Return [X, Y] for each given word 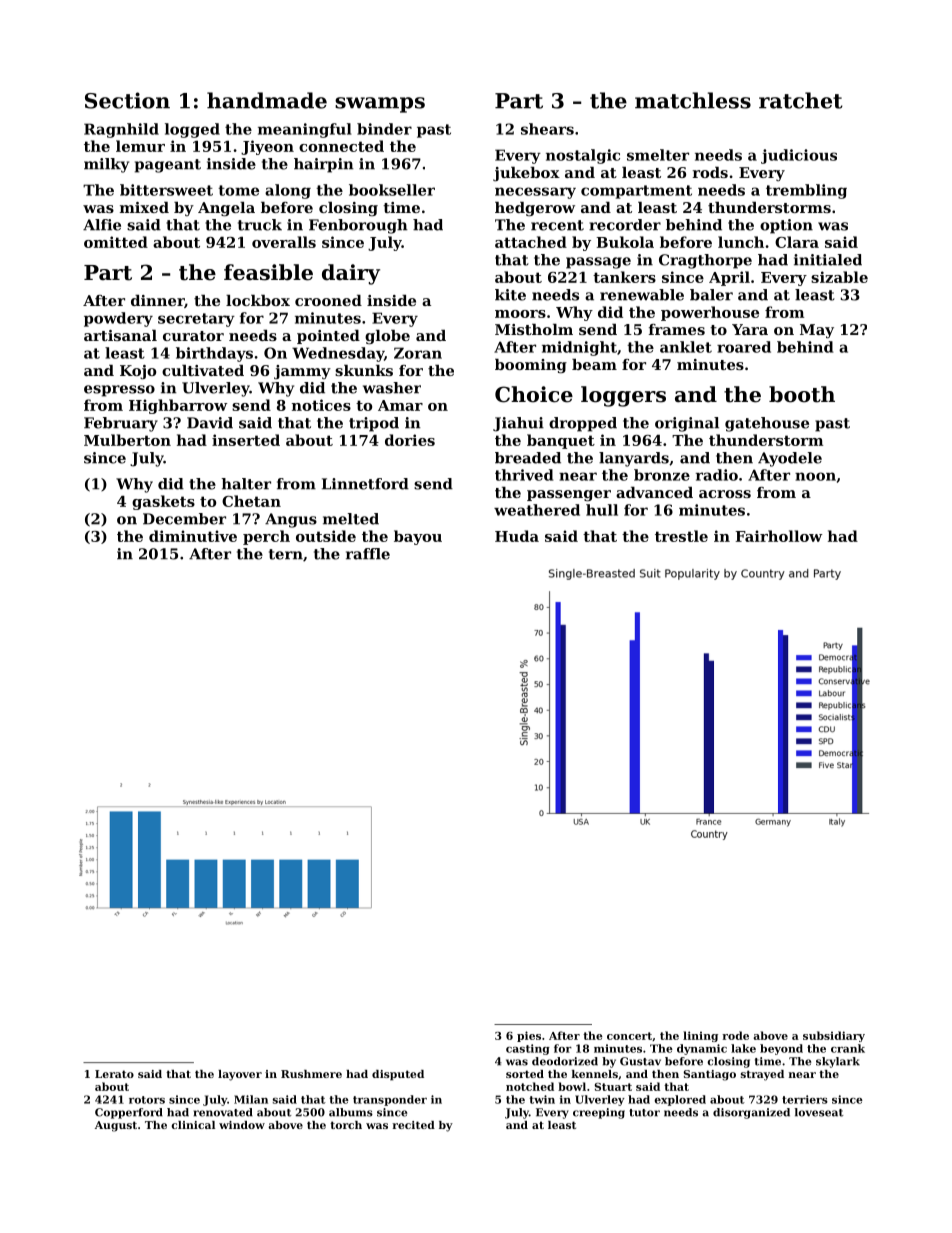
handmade [267, 100]
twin [542, 1099]
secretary [196, 320]
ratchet [801, 100]
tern [286, 554]
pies [529, 1036]
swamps [380, 105]
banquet [561, 441]
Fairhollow [778, 536]
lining [700, 1036]
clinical [193, 1125]
